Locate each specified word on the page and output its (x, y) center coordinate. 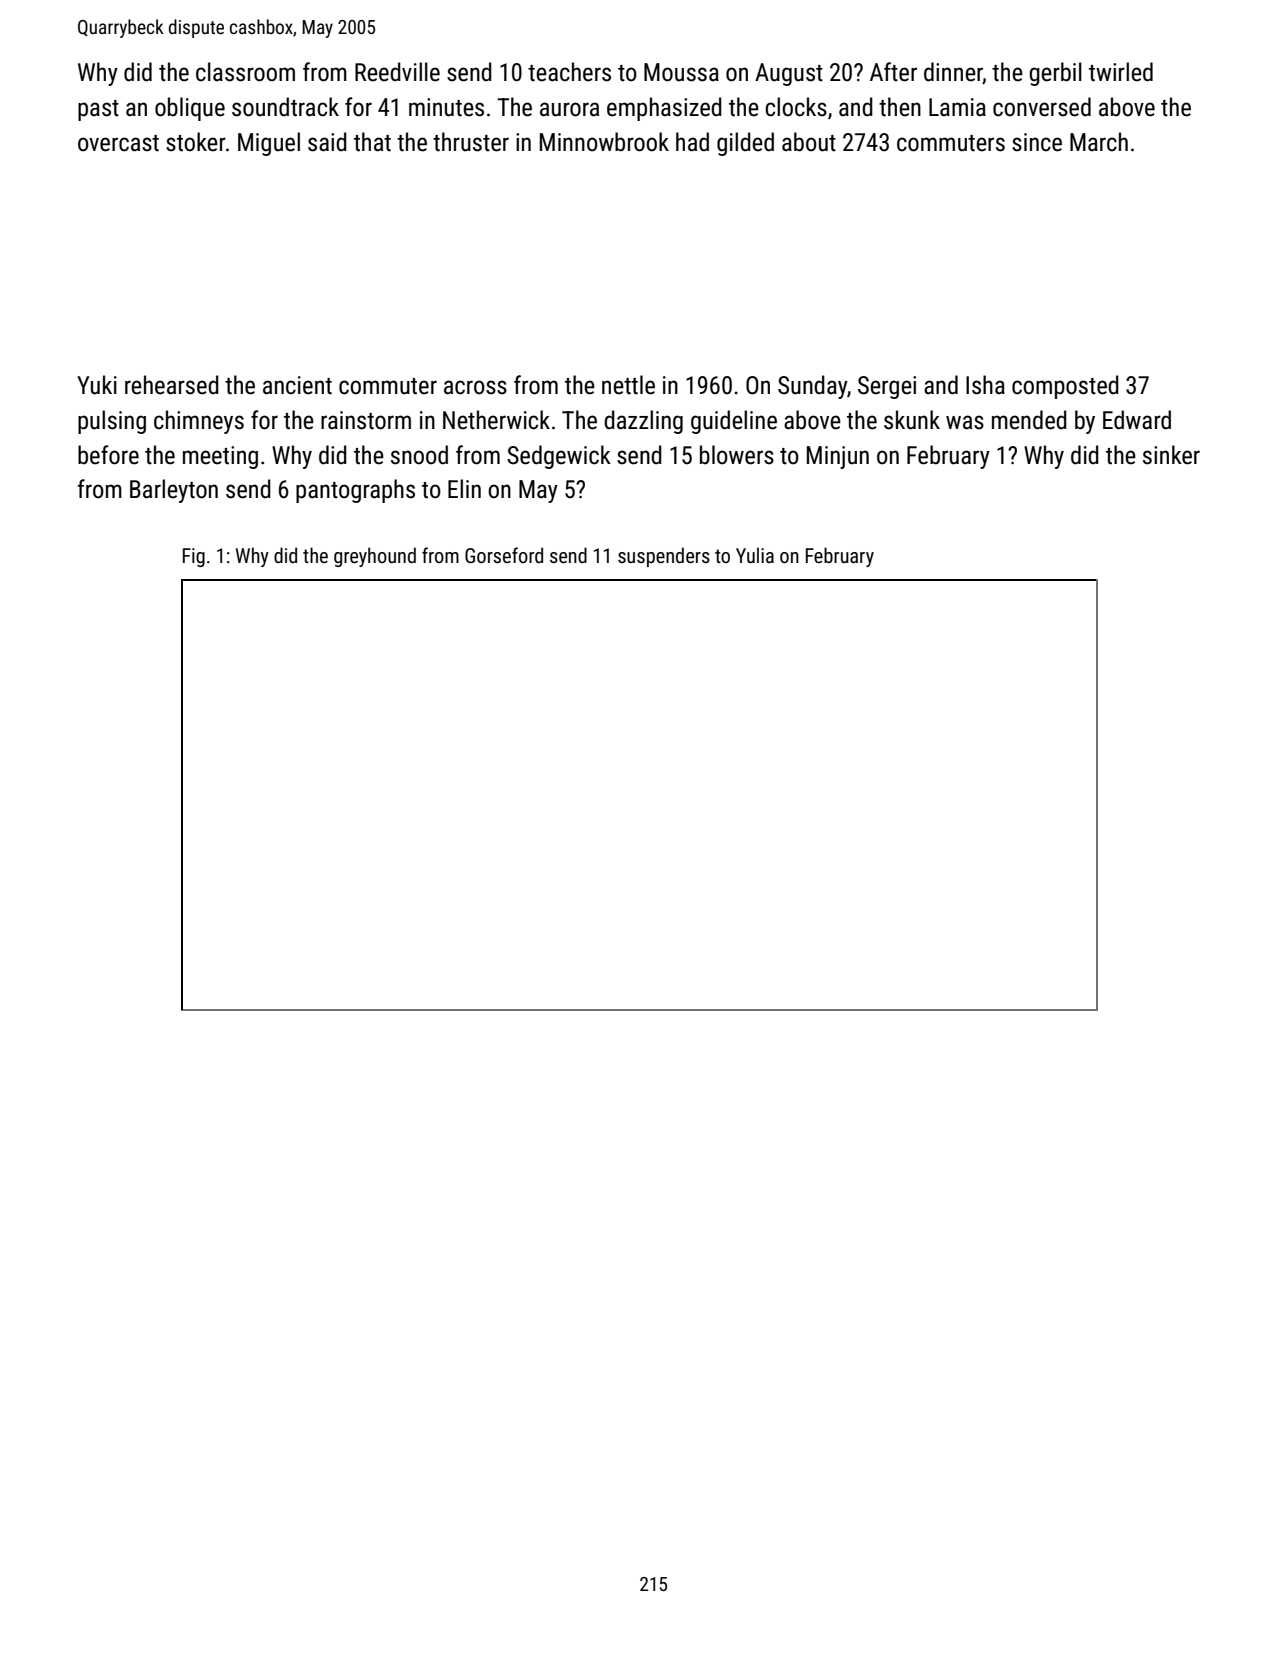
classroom (245, 72)
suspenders (664, 557)
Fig (194, 557)
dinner (953, 73)
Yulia (755, 555)
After (893, 72)
